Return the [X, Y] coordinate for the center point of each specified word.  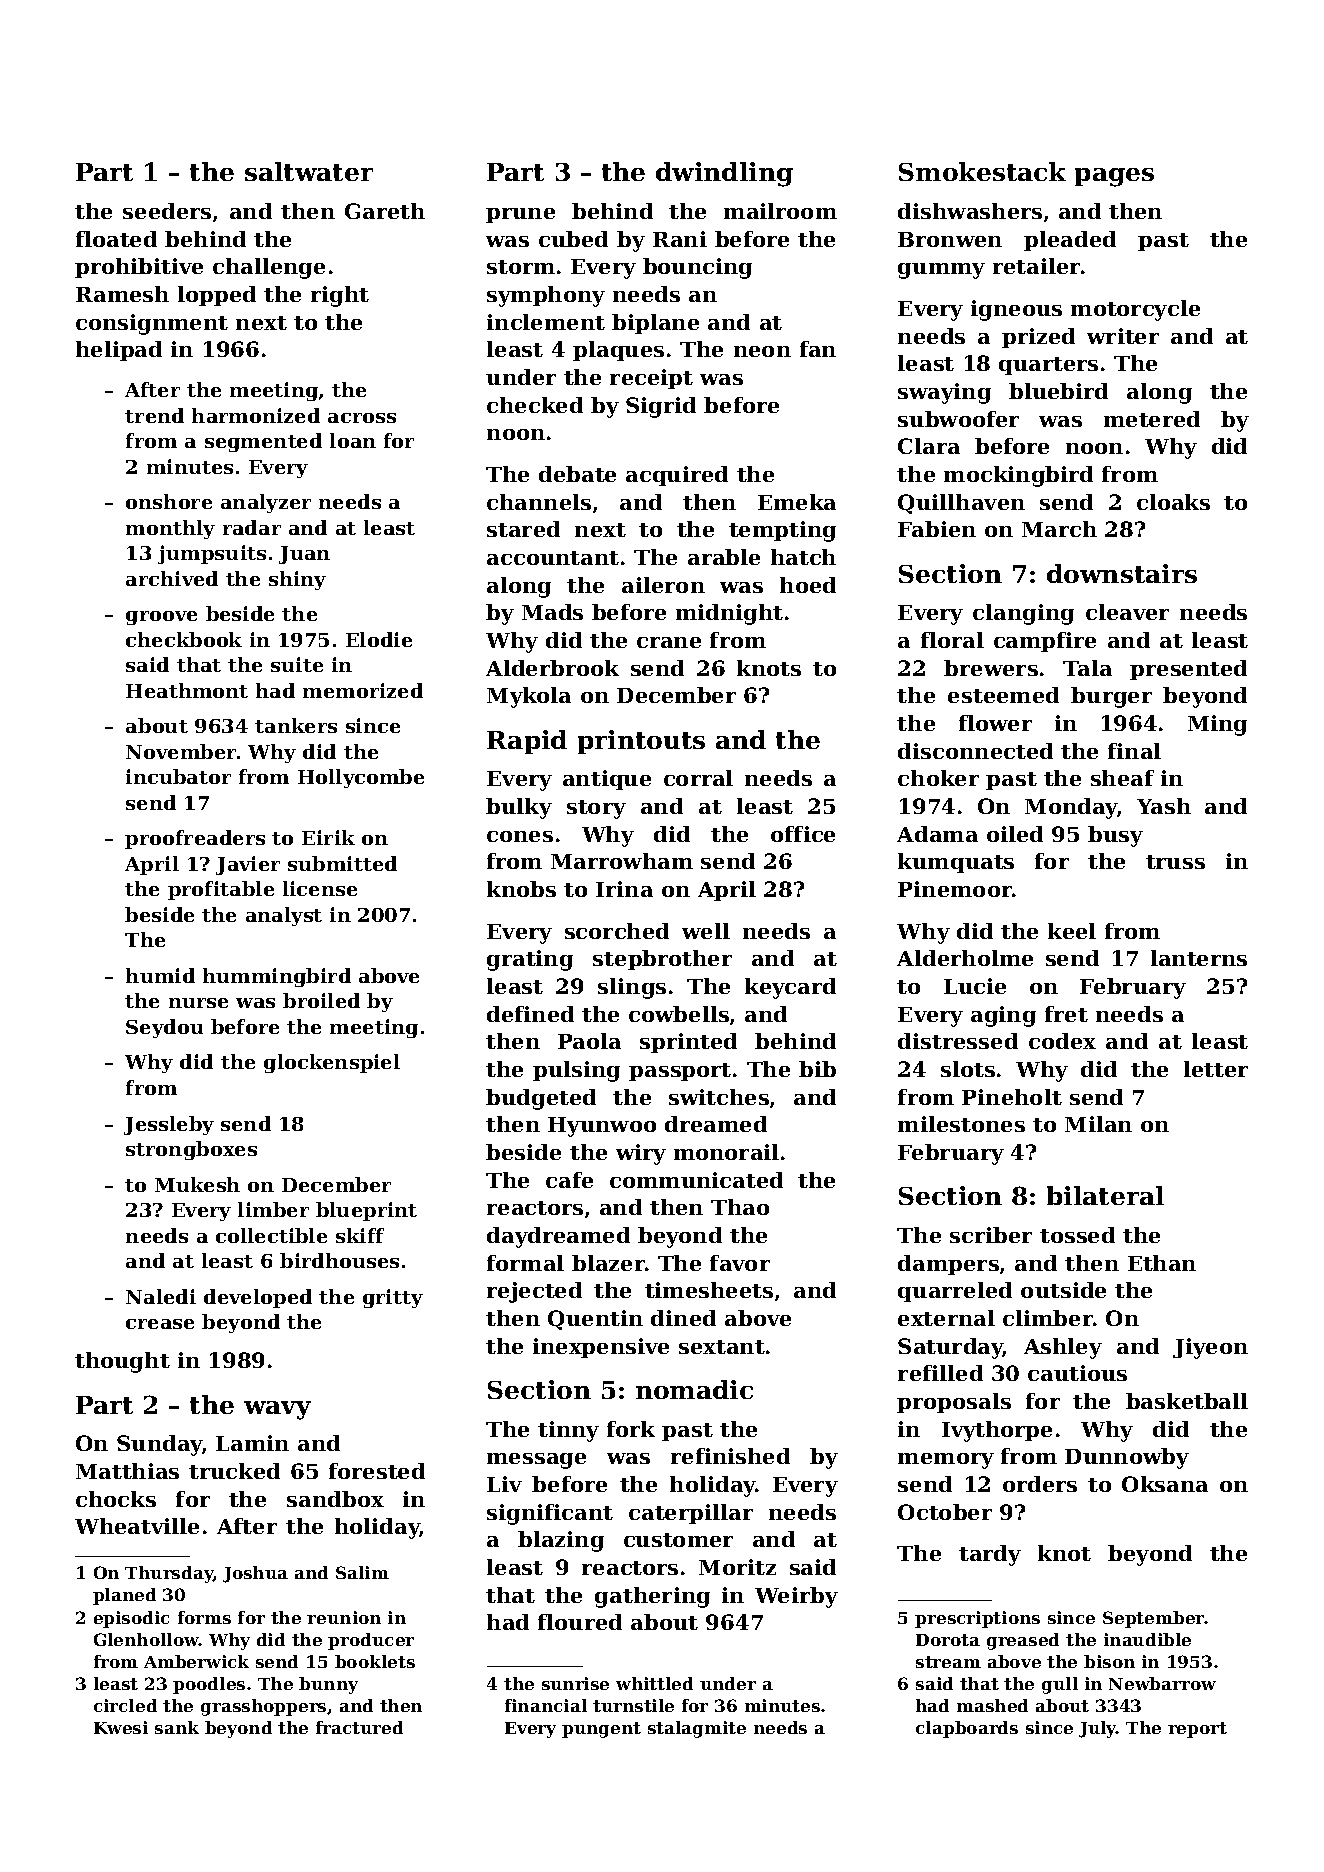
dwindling [724, 174]
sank [177, 1727]
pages [1114, 177]
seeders [167, 211]
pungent [601, 1730]
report [1197, 1730]
